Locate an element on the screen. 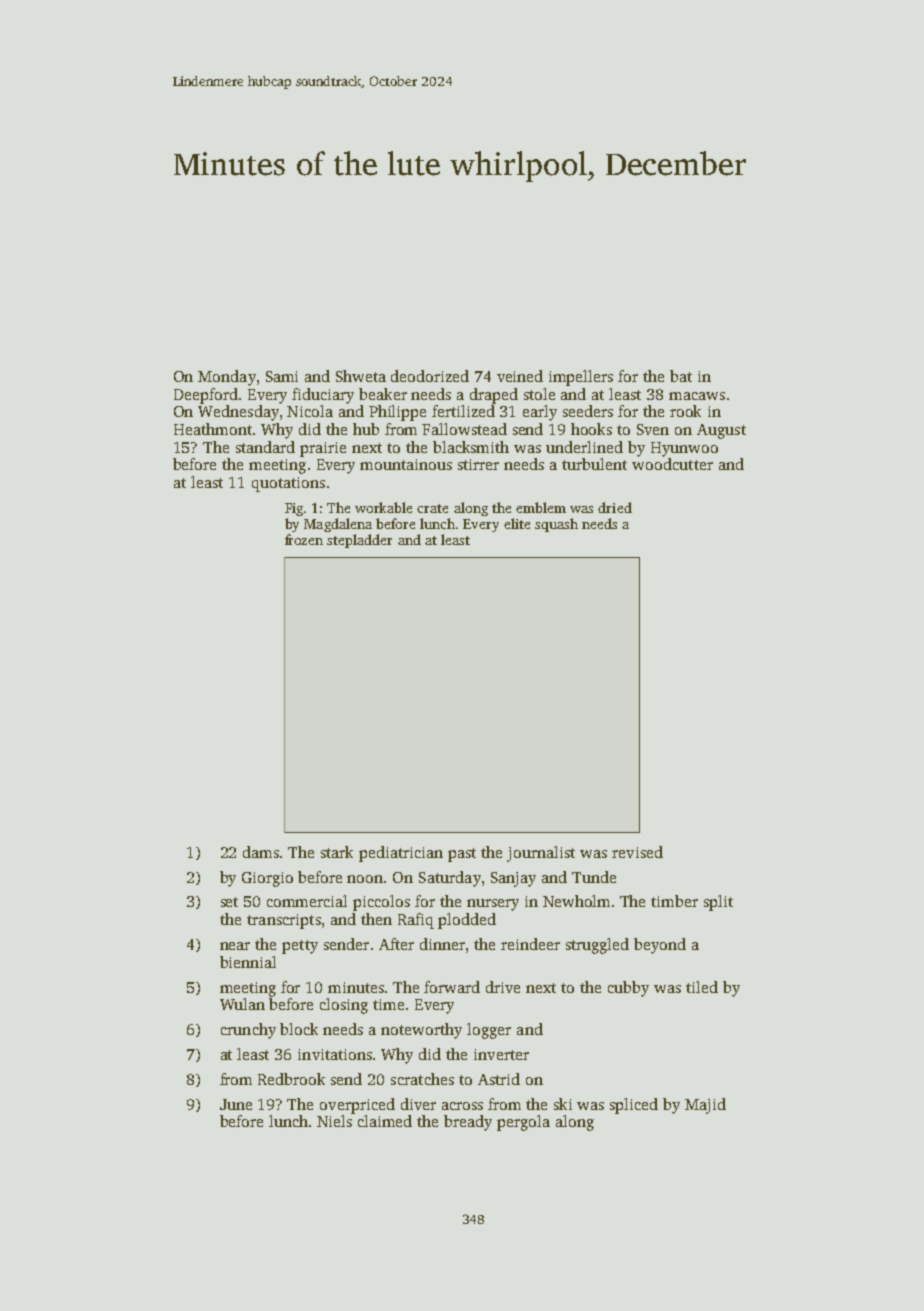  dried is located at coordinates (615, 507).
